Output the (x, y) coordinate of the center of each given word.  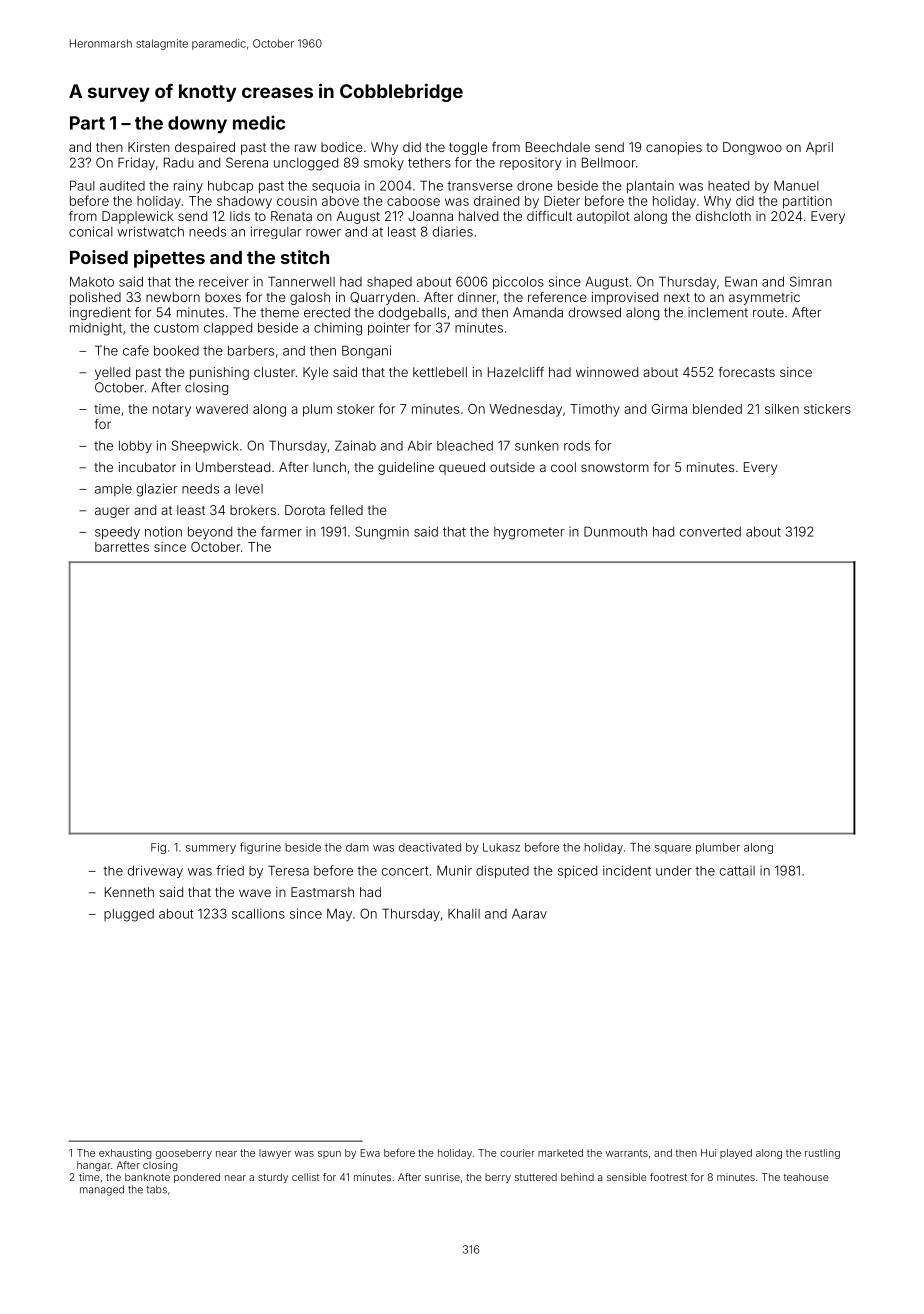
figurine (260, 848)
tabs (157, 1189)
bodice (342, 147)
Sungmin (382, 533)
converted (710, 532)
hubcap (230, 187)
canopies (674, 148)
